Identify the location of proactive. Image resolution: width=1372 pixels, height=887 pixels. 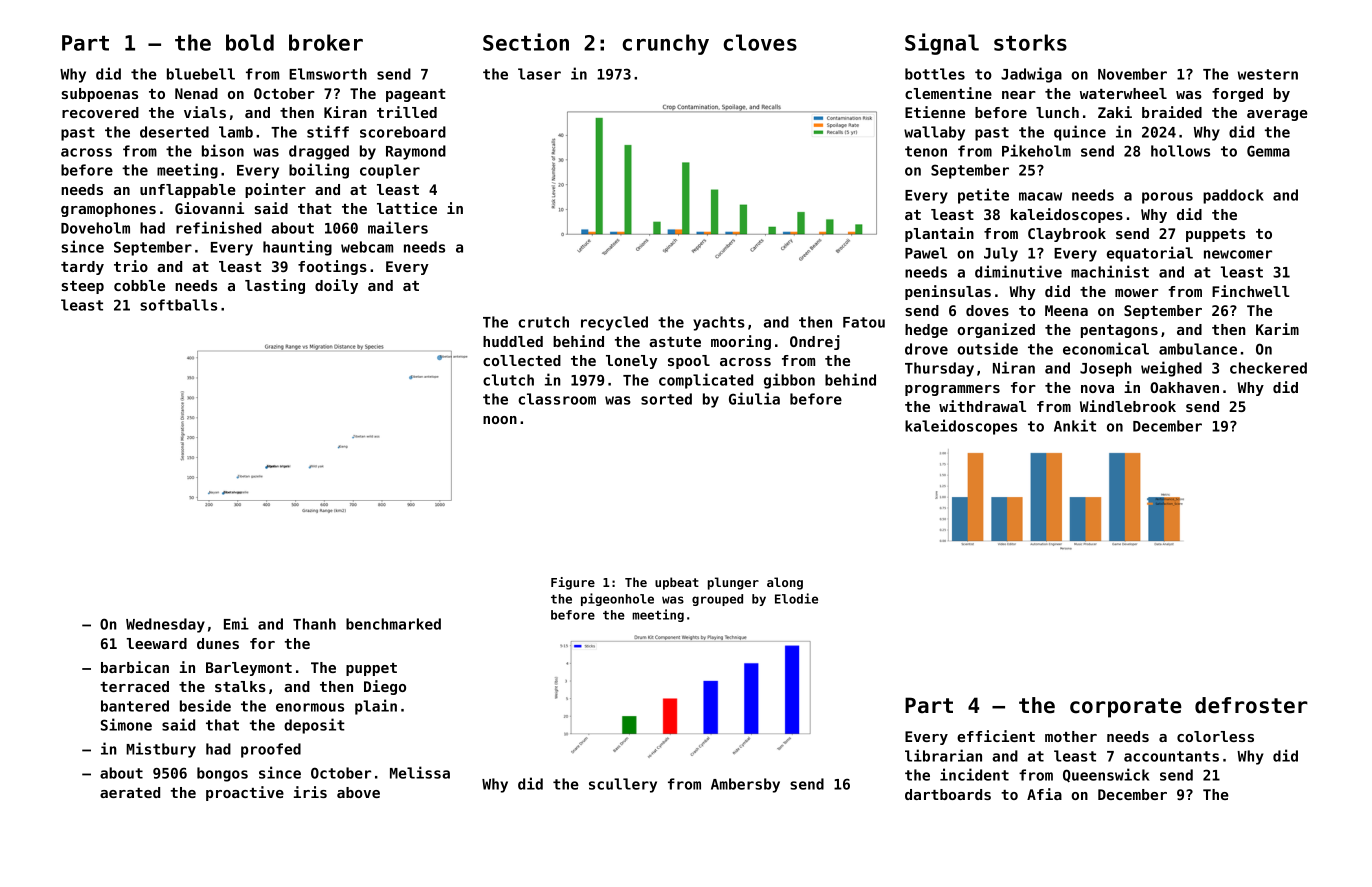
(245, 793).
